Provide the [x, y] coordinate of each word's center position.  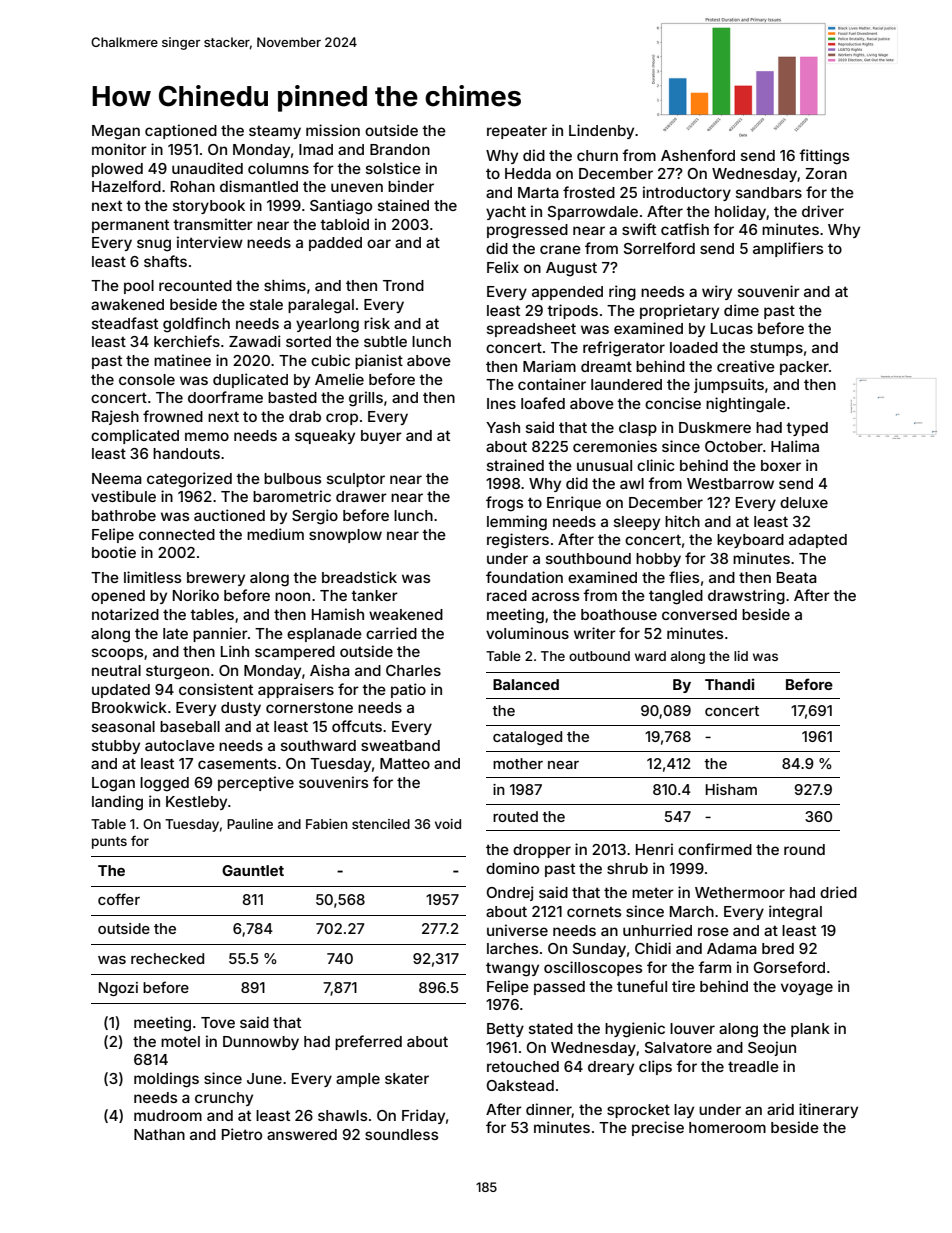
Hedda [528, 173]
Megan [116, 132]
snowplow [345, 536]
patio [408, 690]
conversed [699, 614]
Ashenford [698, 155]
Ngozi [118, 989]
